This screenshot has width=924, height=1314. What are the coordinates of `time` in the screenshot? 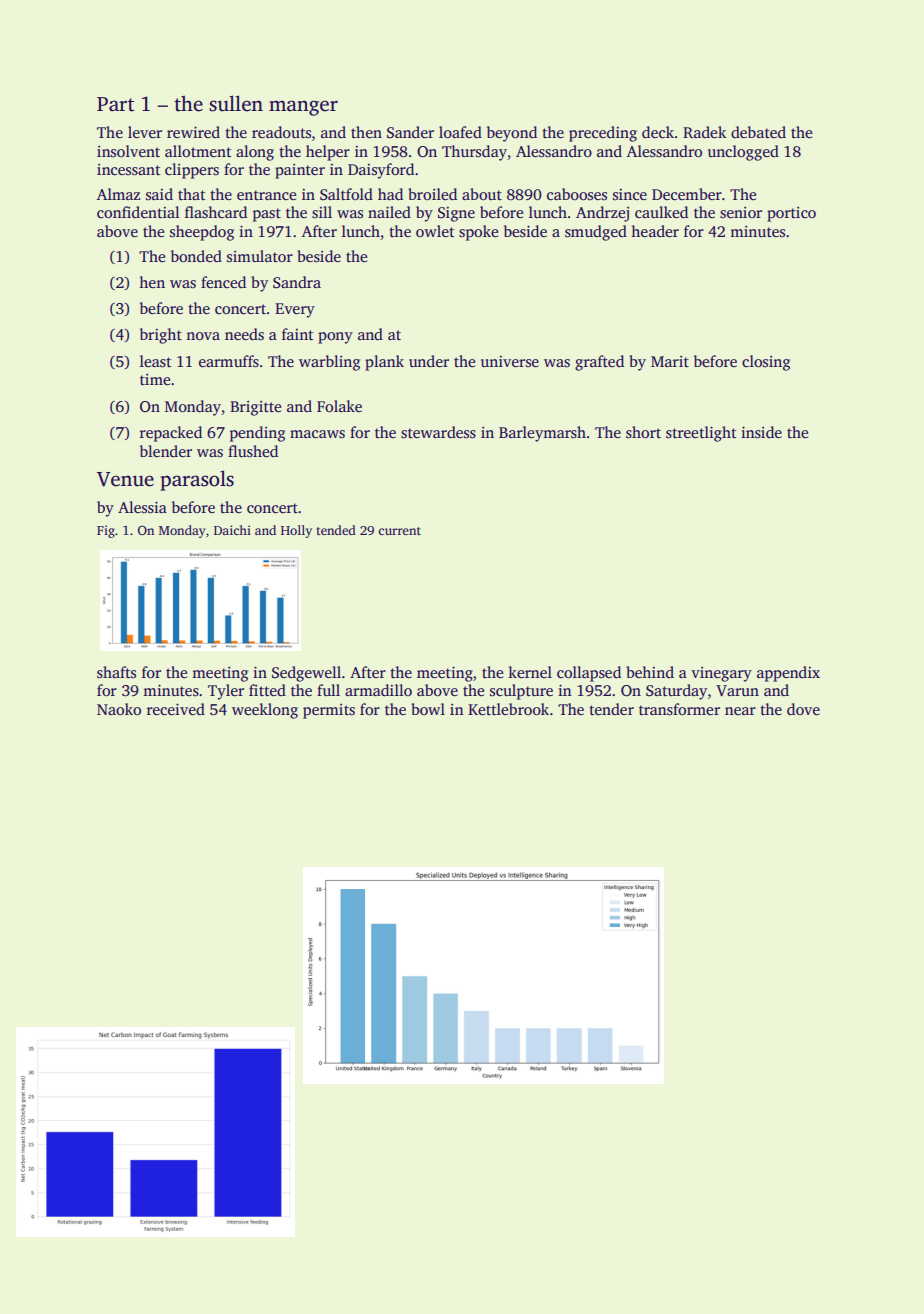 It's located at (155, 379).
